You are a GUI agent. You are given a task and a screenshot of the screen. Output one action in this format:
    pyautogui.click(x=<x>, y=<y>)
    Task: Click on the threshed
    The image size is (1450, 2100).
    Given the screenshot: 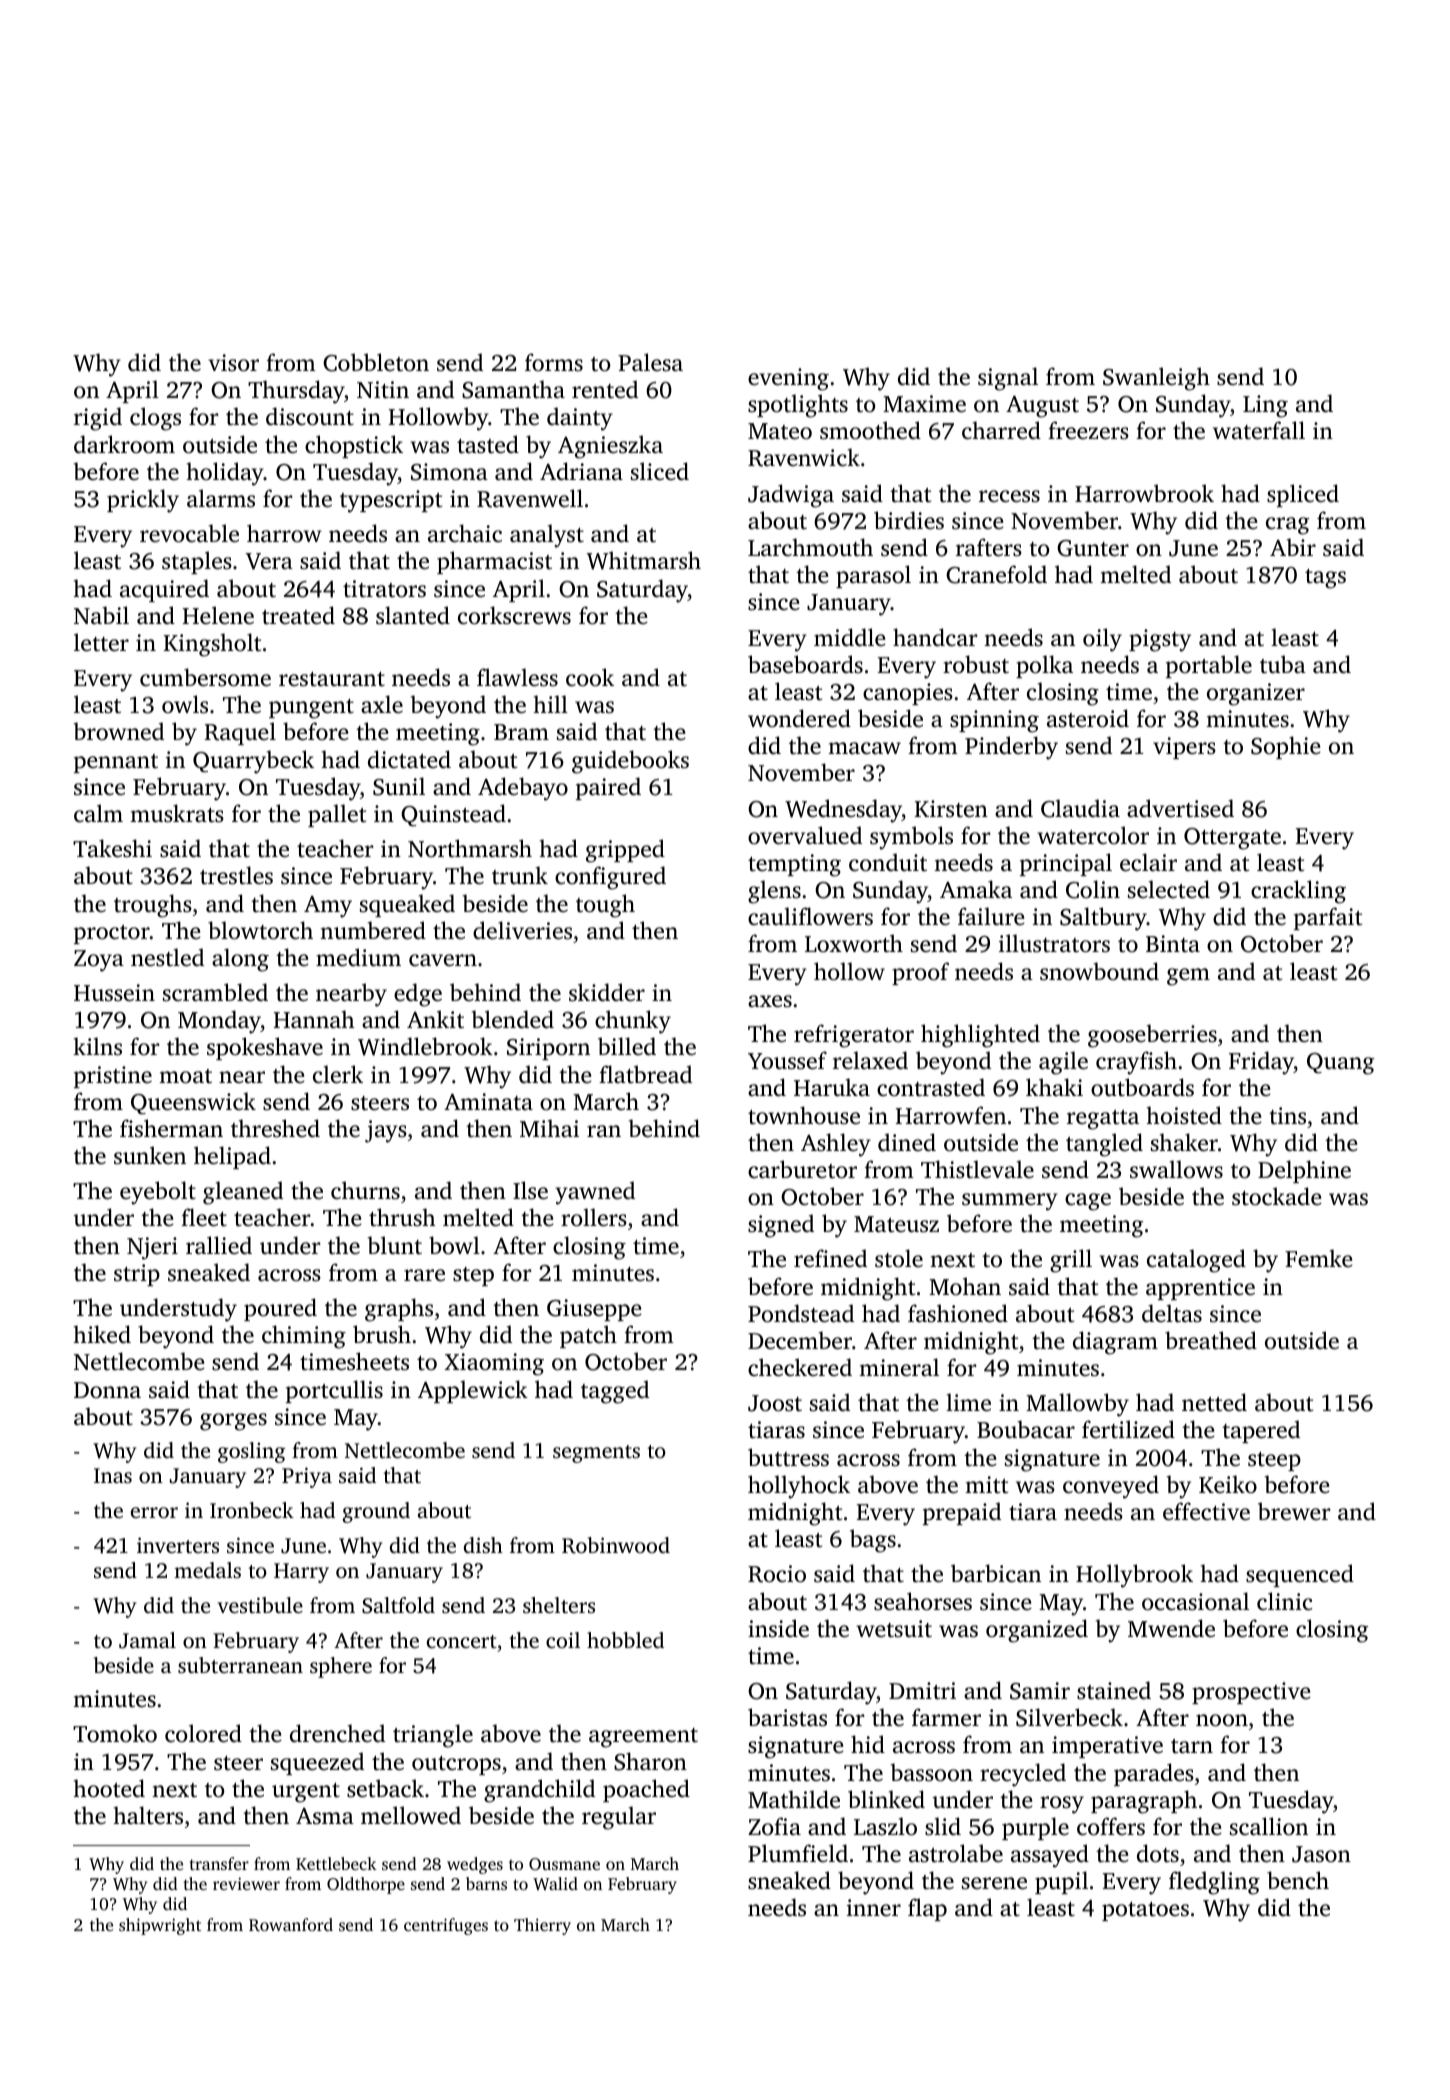 What is the action you would take?
    pyautogui.click(x=275, y=1128)
